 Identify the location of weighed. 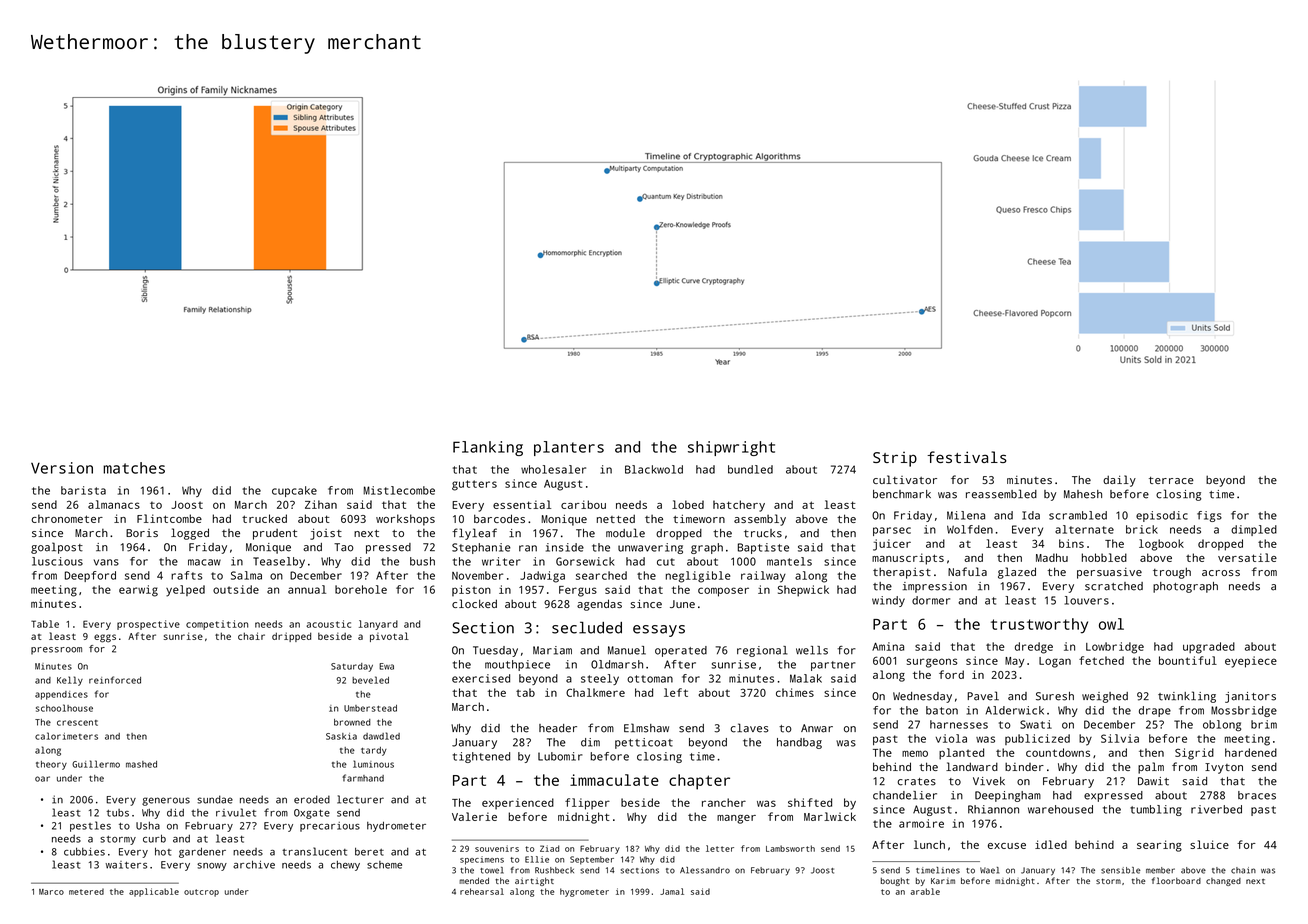
(1105, 697).
